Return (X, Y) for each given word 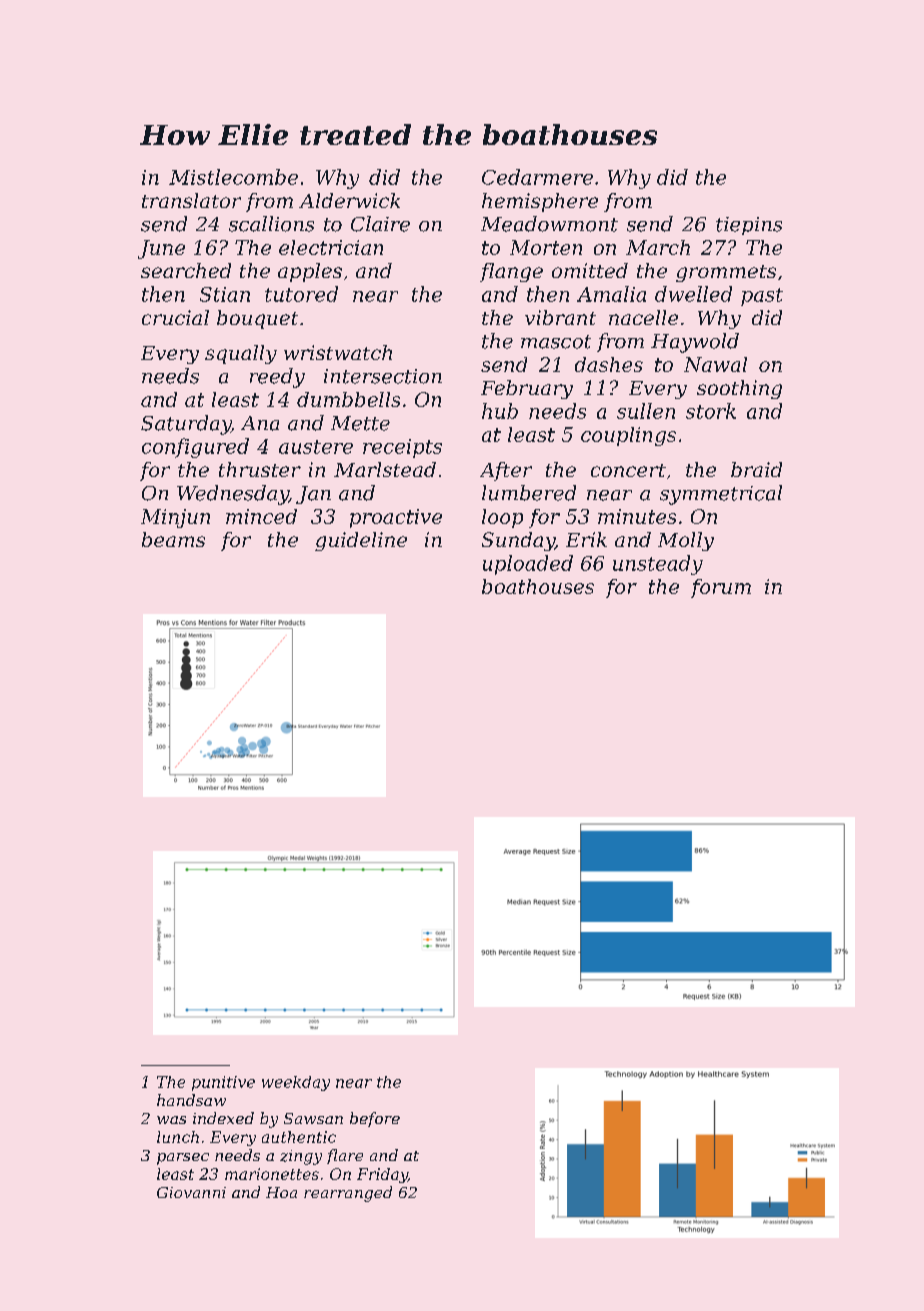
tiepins (749, 226)
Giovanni (191, 1192)
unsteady (658, 565)
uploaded (528, 565)
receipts (402, 448)
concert (628, 470)
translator (191, 200)
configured (195, 448)
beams (173, 539)
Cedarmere (537, 177)
